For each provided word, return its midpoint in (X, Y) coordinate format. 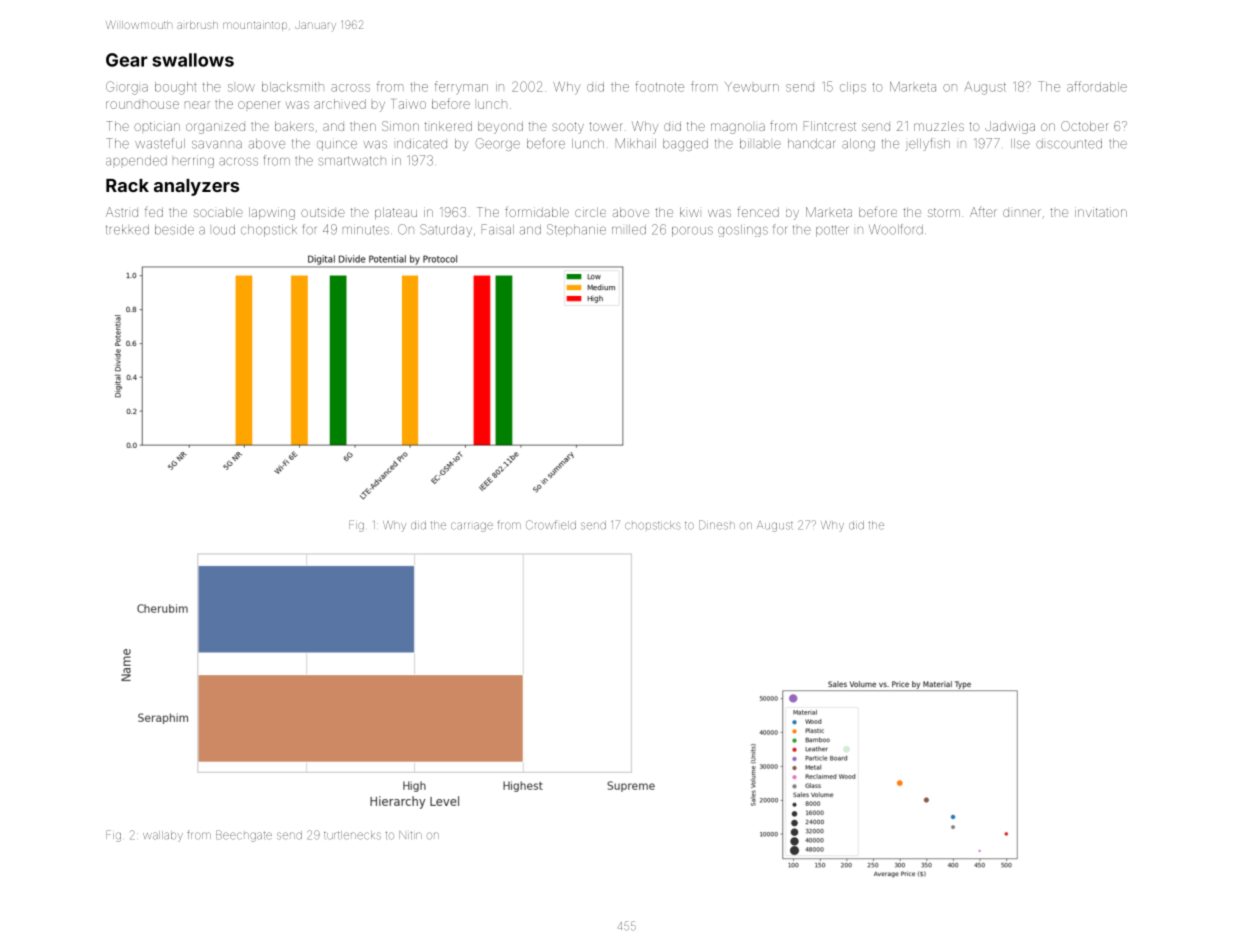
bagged (685, 145)
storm (944, 212)
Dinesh (717, 525)
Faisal (498, 229)
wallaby (163, 836)
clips (853, 88)
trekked (127, 230)
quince (337, 145)
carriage (472, 527)
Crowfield (551, 525)
